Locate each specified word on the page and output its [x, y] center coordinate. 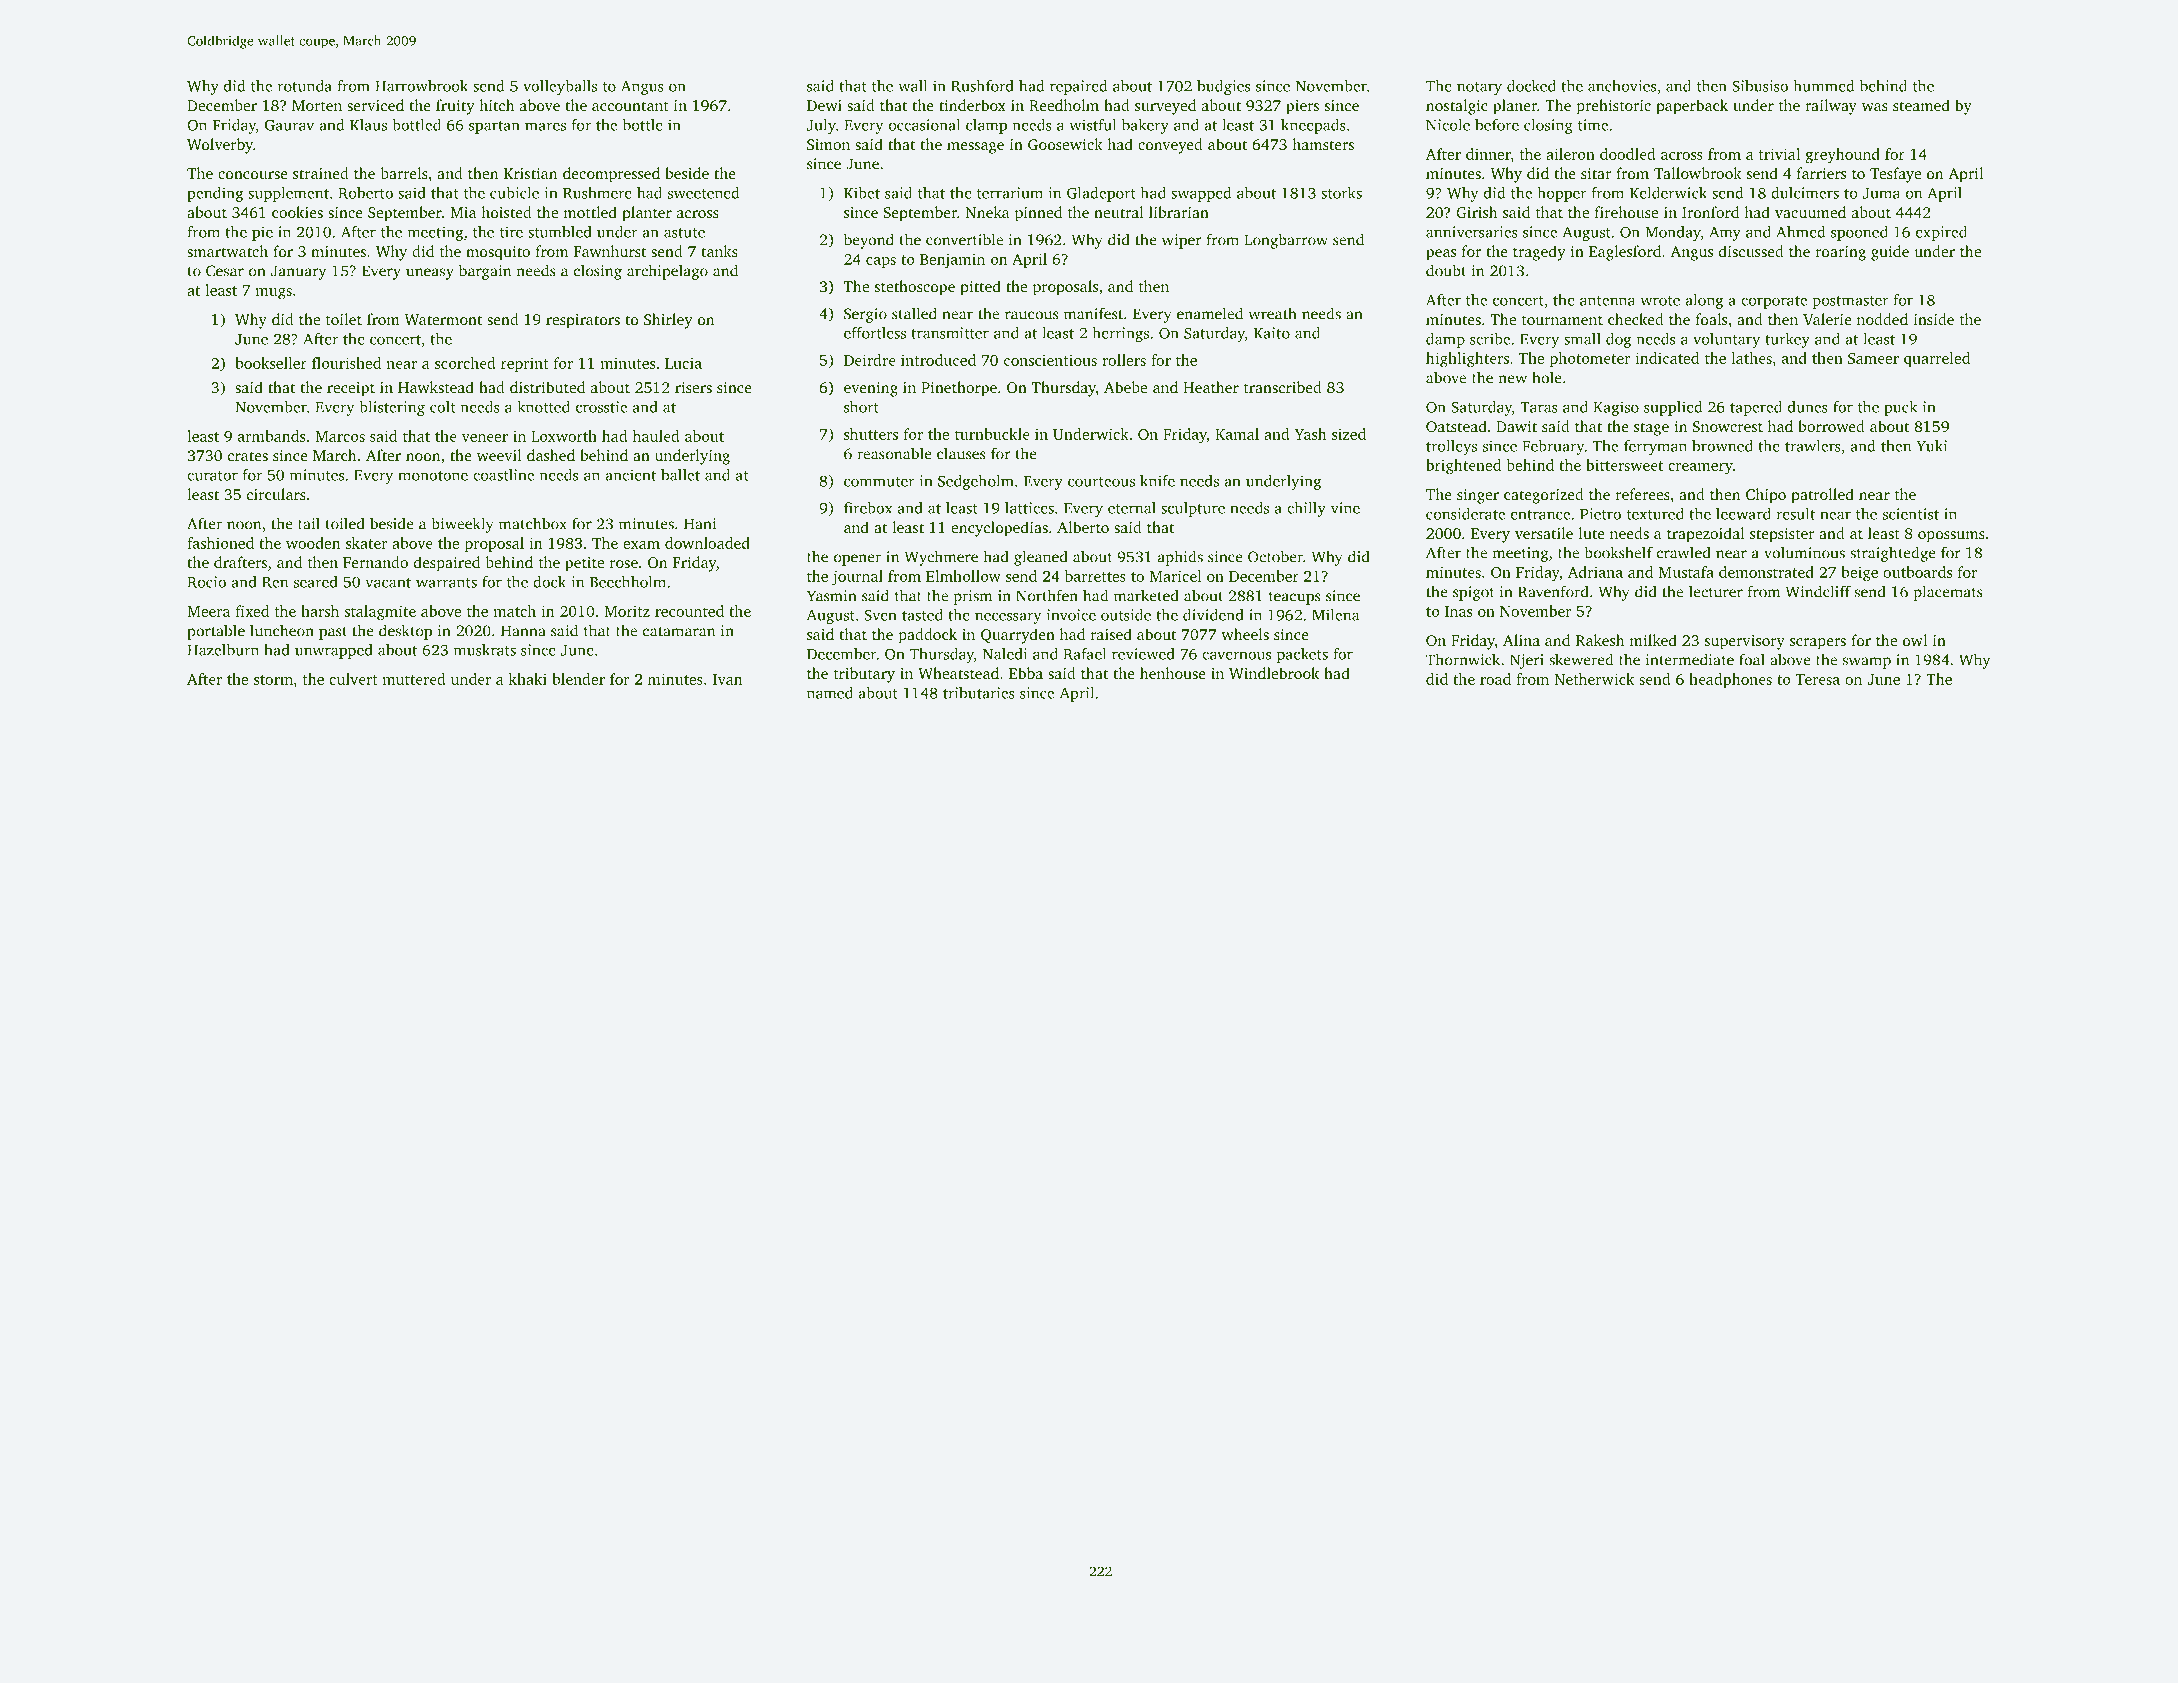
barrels [404, 173]
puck [1901, 408]
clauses [961, 453]
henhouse [1173, 673]
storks [1341, 193]
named [830, 693]
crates [248, 456]
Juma [1881, 193]
